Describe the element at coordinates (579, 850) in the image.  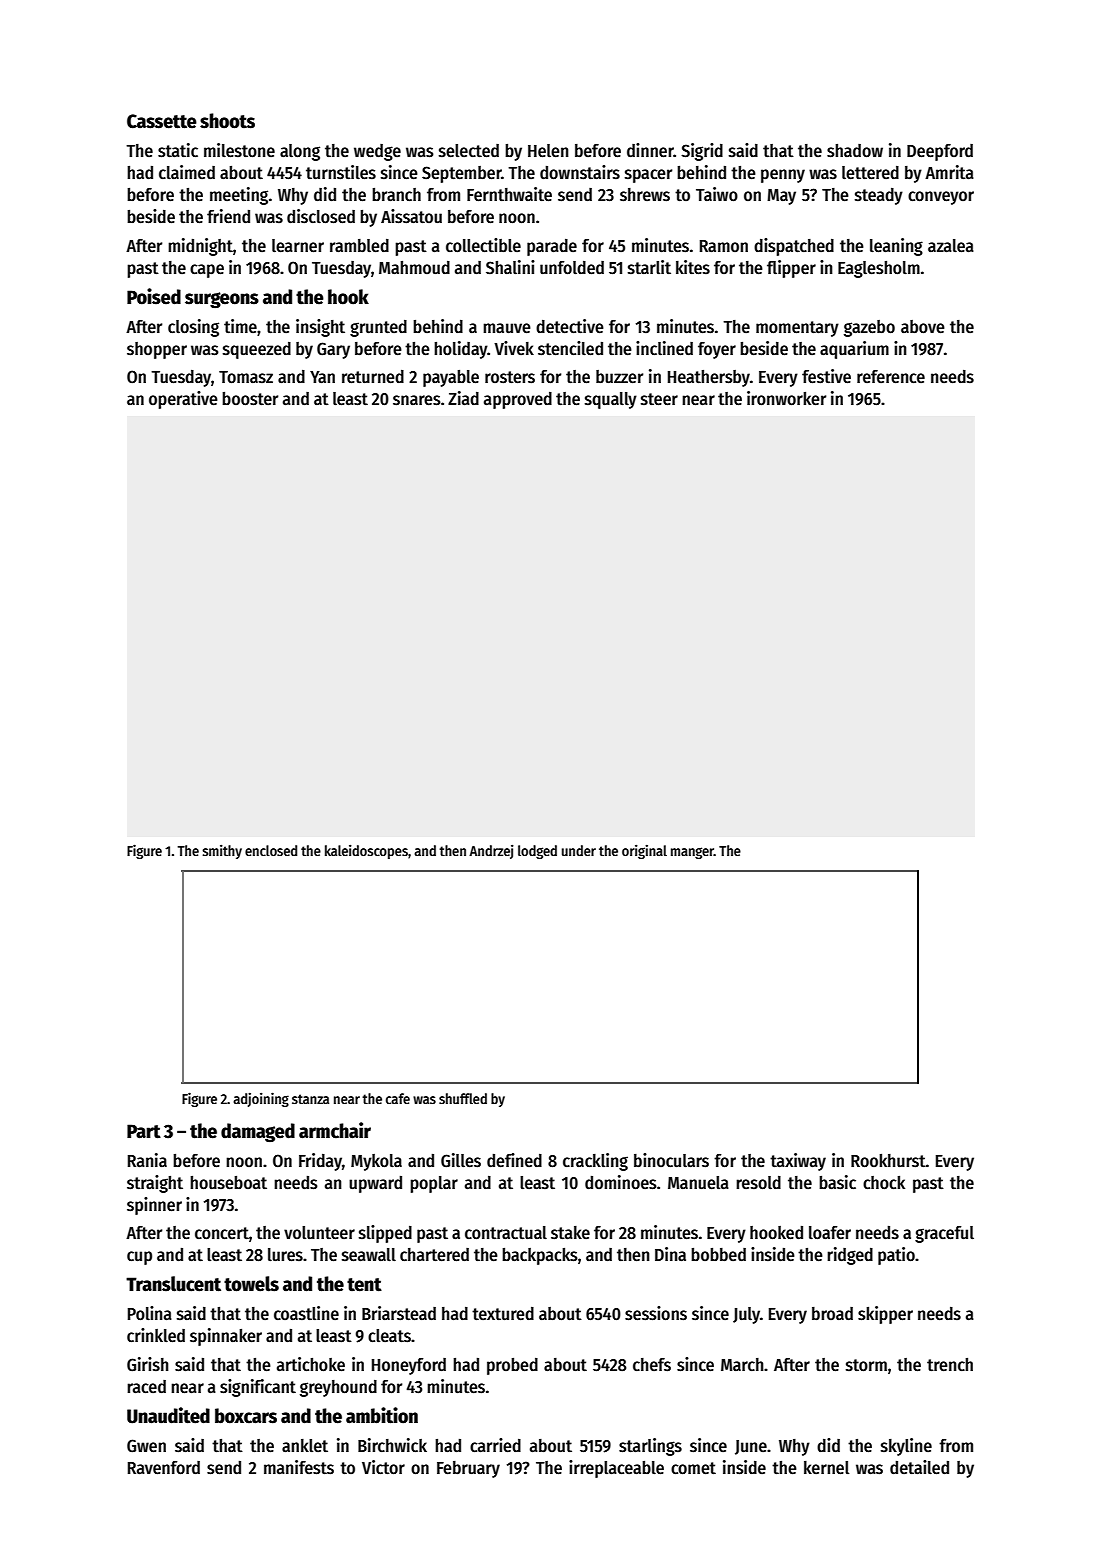
I see `under` at that location.
